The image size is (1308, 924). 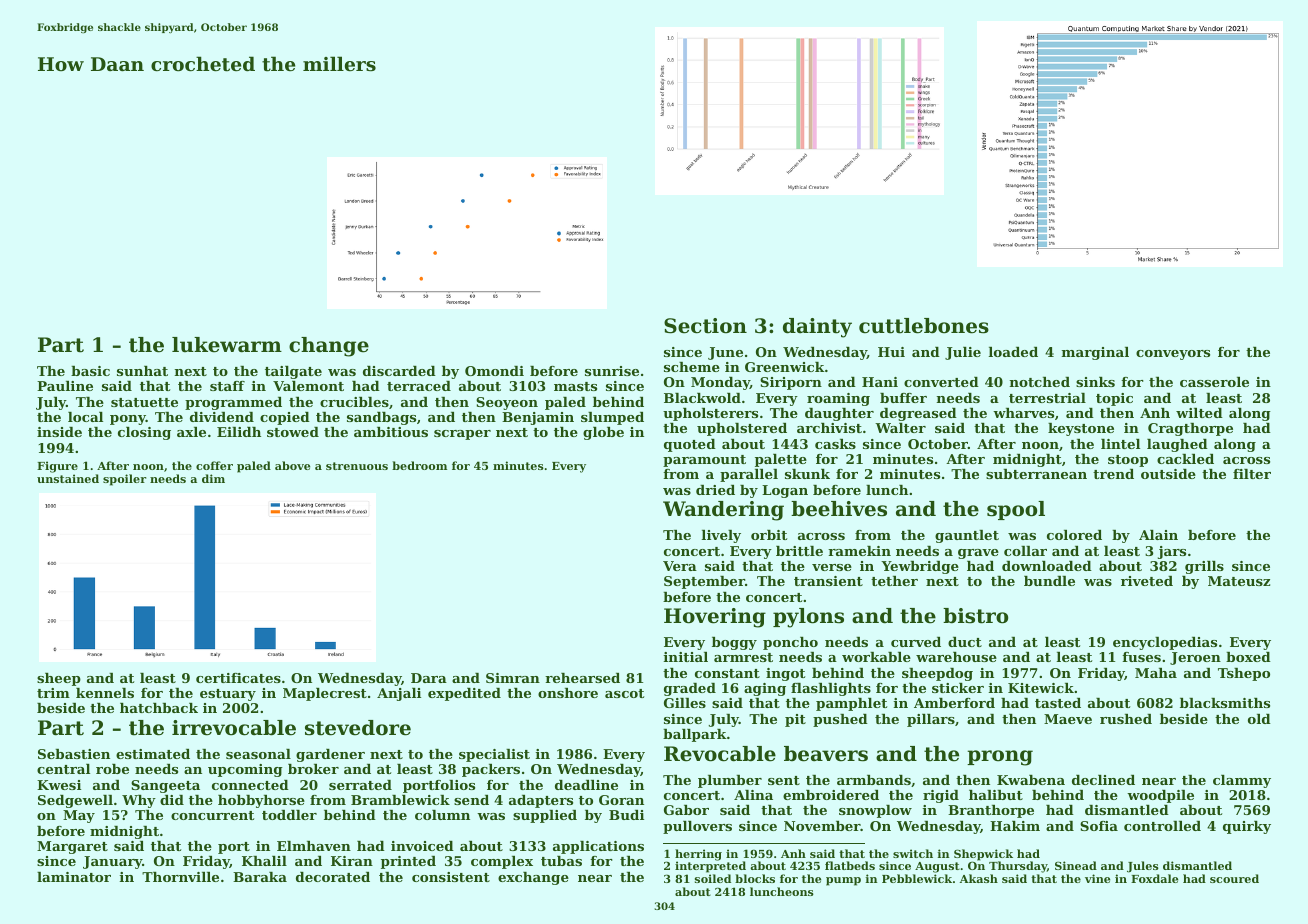 What do you see at coordinates (705, 326) in the screenshot?
I see `Section` at bounding box center [705, 326].
